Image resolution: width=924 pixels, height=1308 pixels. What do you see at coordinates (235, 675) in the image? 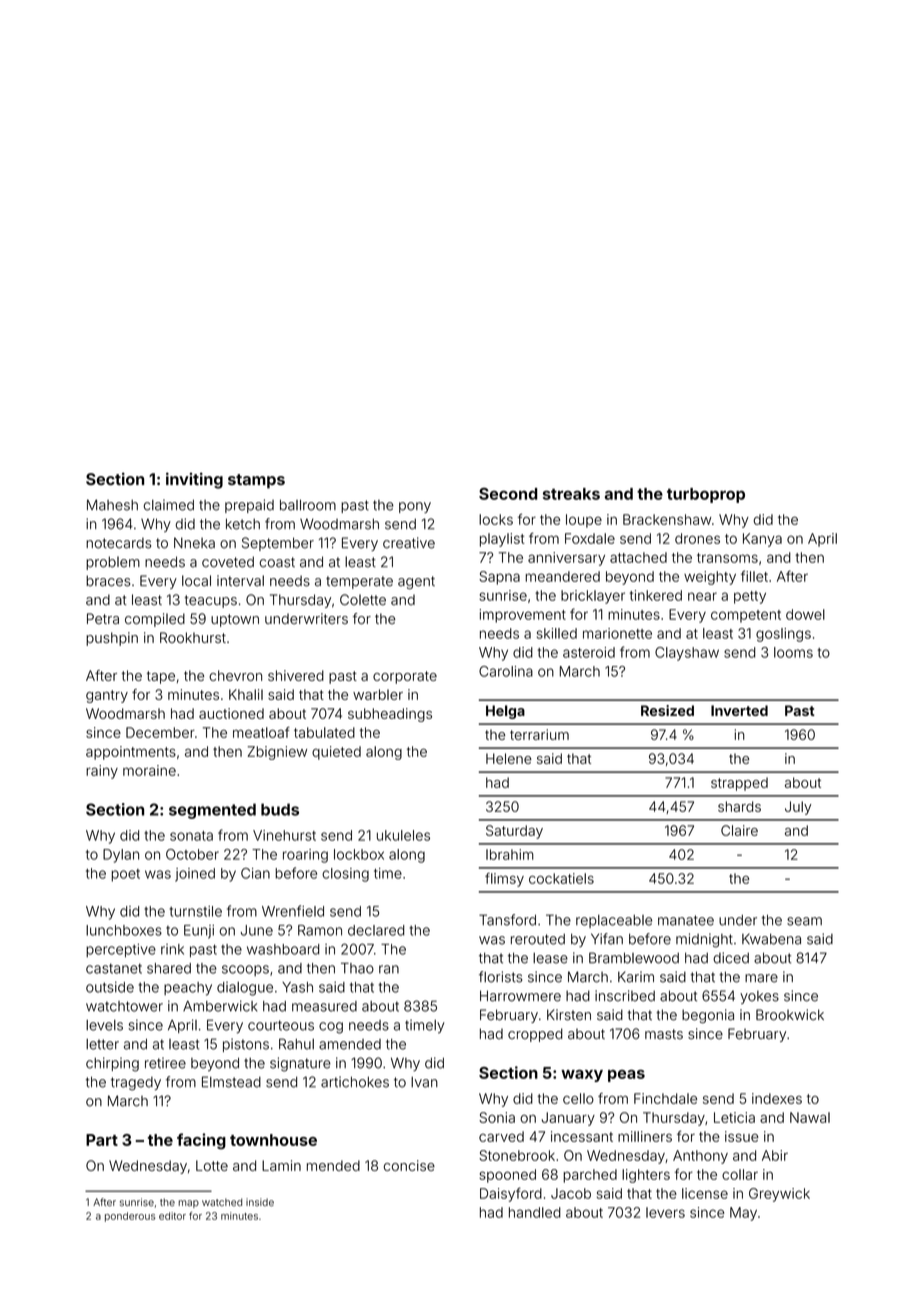
I see `chevron` at bounding box center [235, 675].
